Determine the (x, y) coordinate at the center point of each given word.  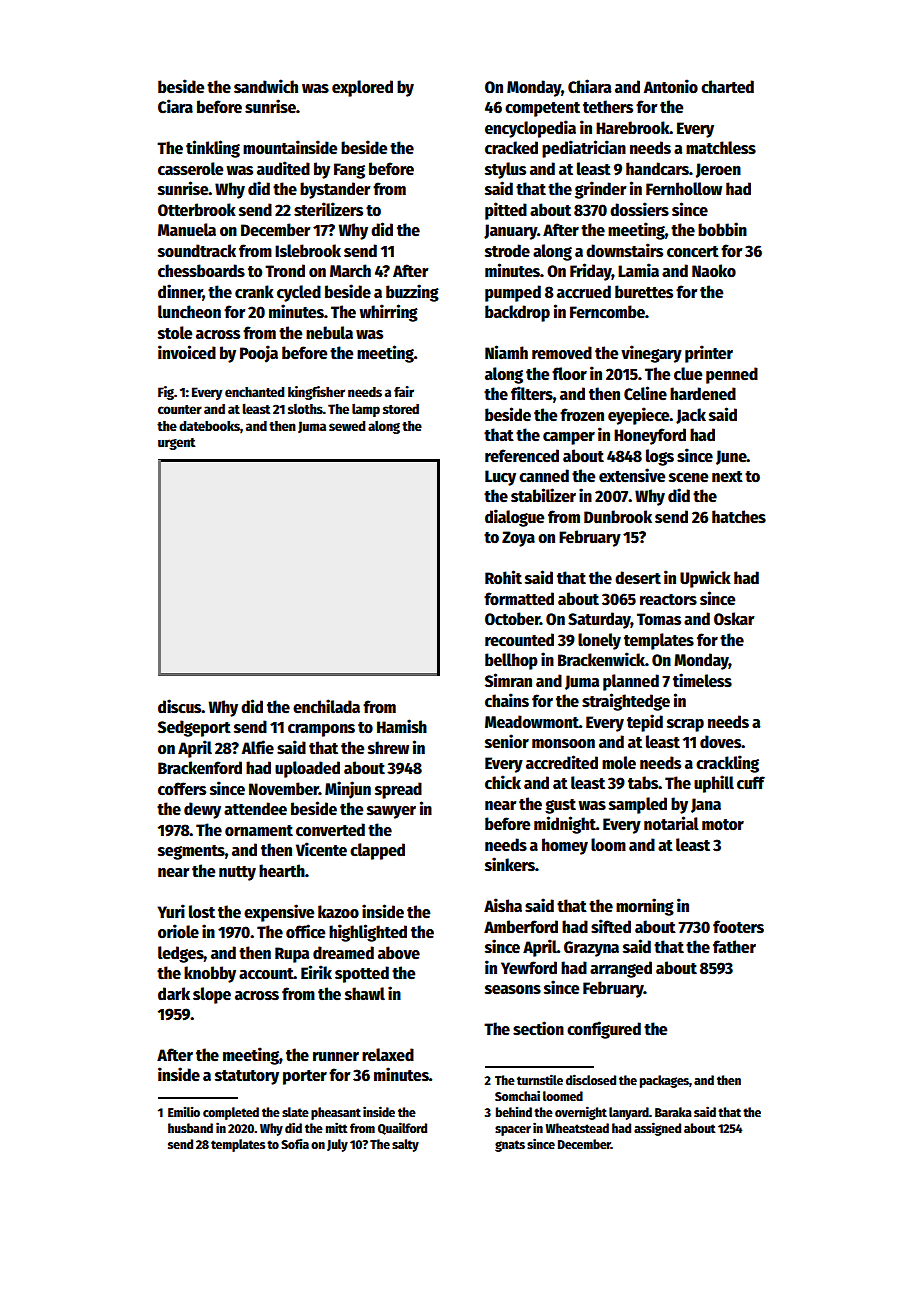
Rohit (503, 577)
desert (638, 578)
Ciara (175, 106)
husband (190, 1128)
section (538, 1028)
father (734, 947)
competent (542, 109)
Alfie (258, 747)
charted (727, 87)
